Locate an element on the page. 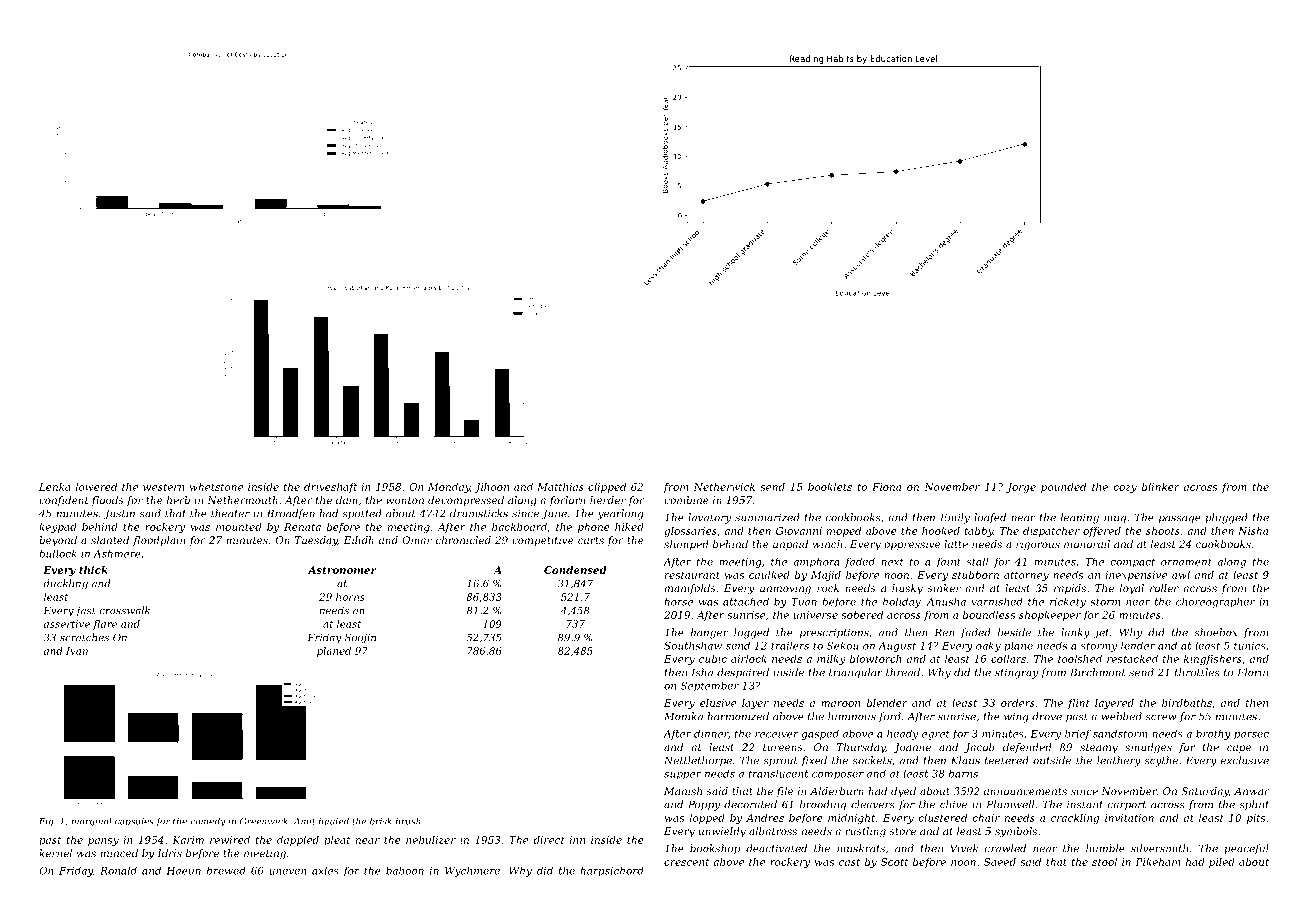 The image size is (1308, 924). bullock is located at coordinates (58, 553).
